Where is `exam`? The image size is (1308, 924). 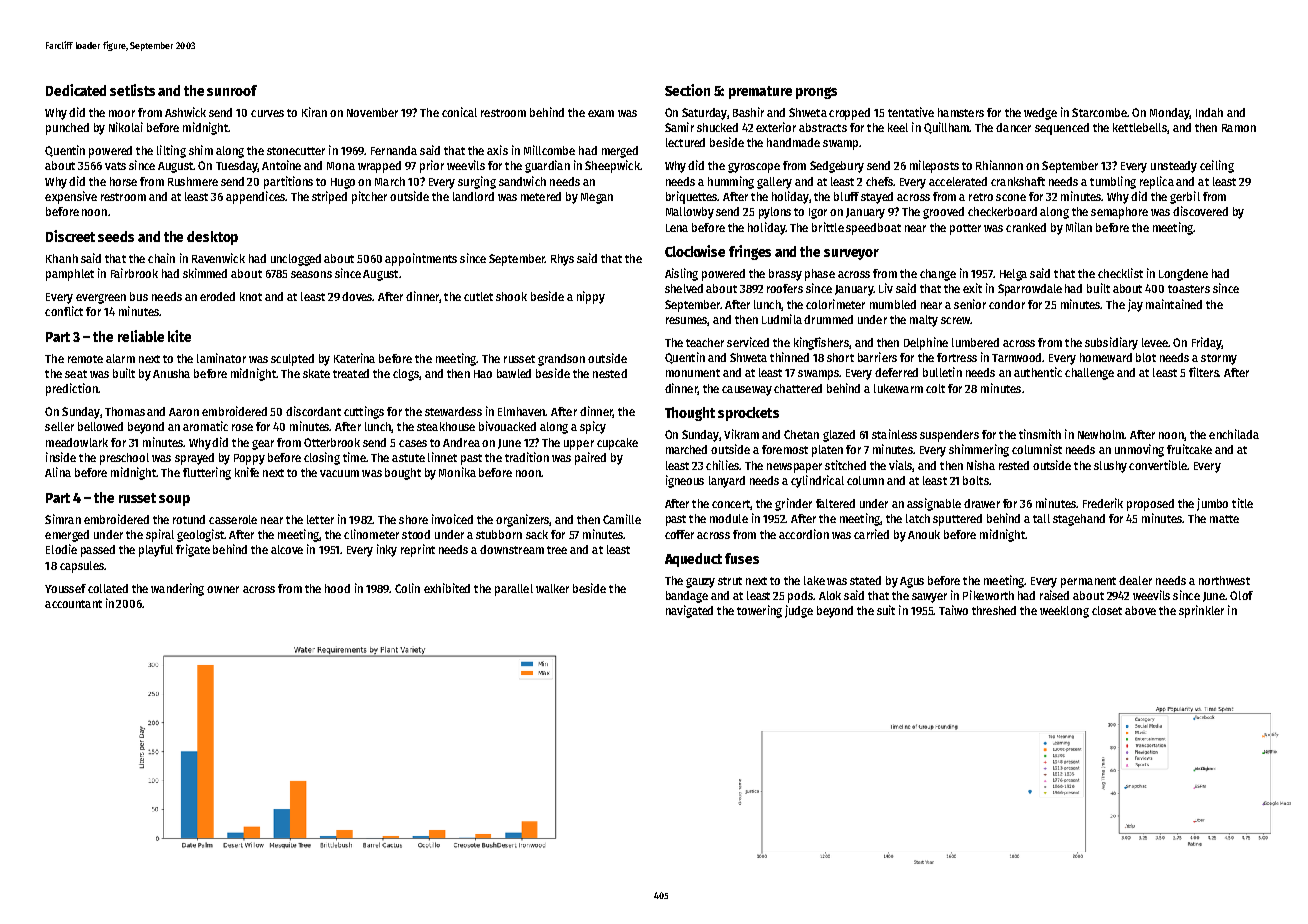 exam is located at coordinates (601, 113).
